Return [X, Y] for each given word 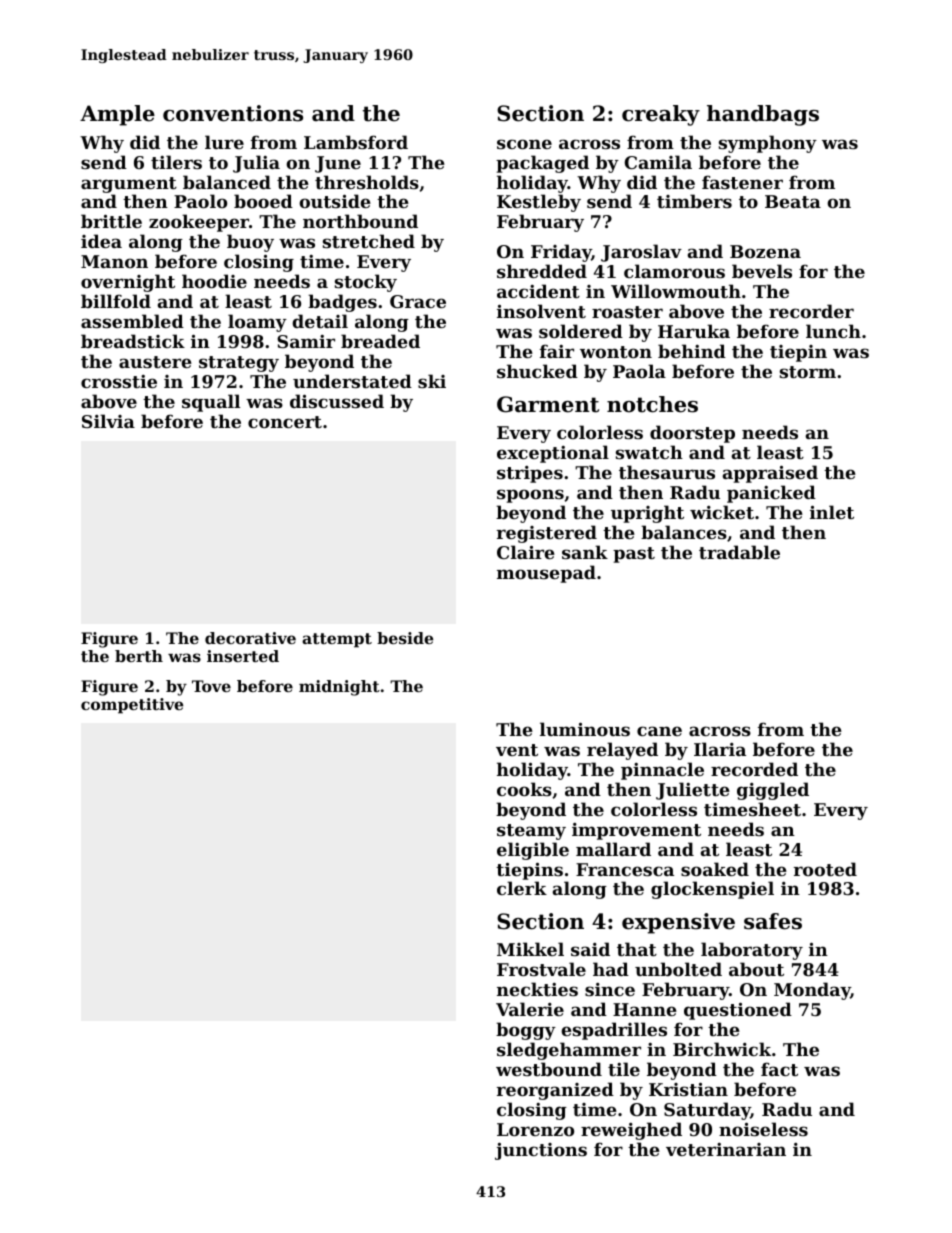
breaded [380, 341]
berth [139, 656]
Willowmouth [676, 291]
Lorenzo [535, 1129]
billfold [116, 301]
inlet [832, 512]
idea [101, 241]
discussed [337, 401]
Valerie [530, 1009]
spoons [530, 496]
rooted [825, 869]
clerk [522, 888]
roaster [627, 312]
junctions [541, 1151]
